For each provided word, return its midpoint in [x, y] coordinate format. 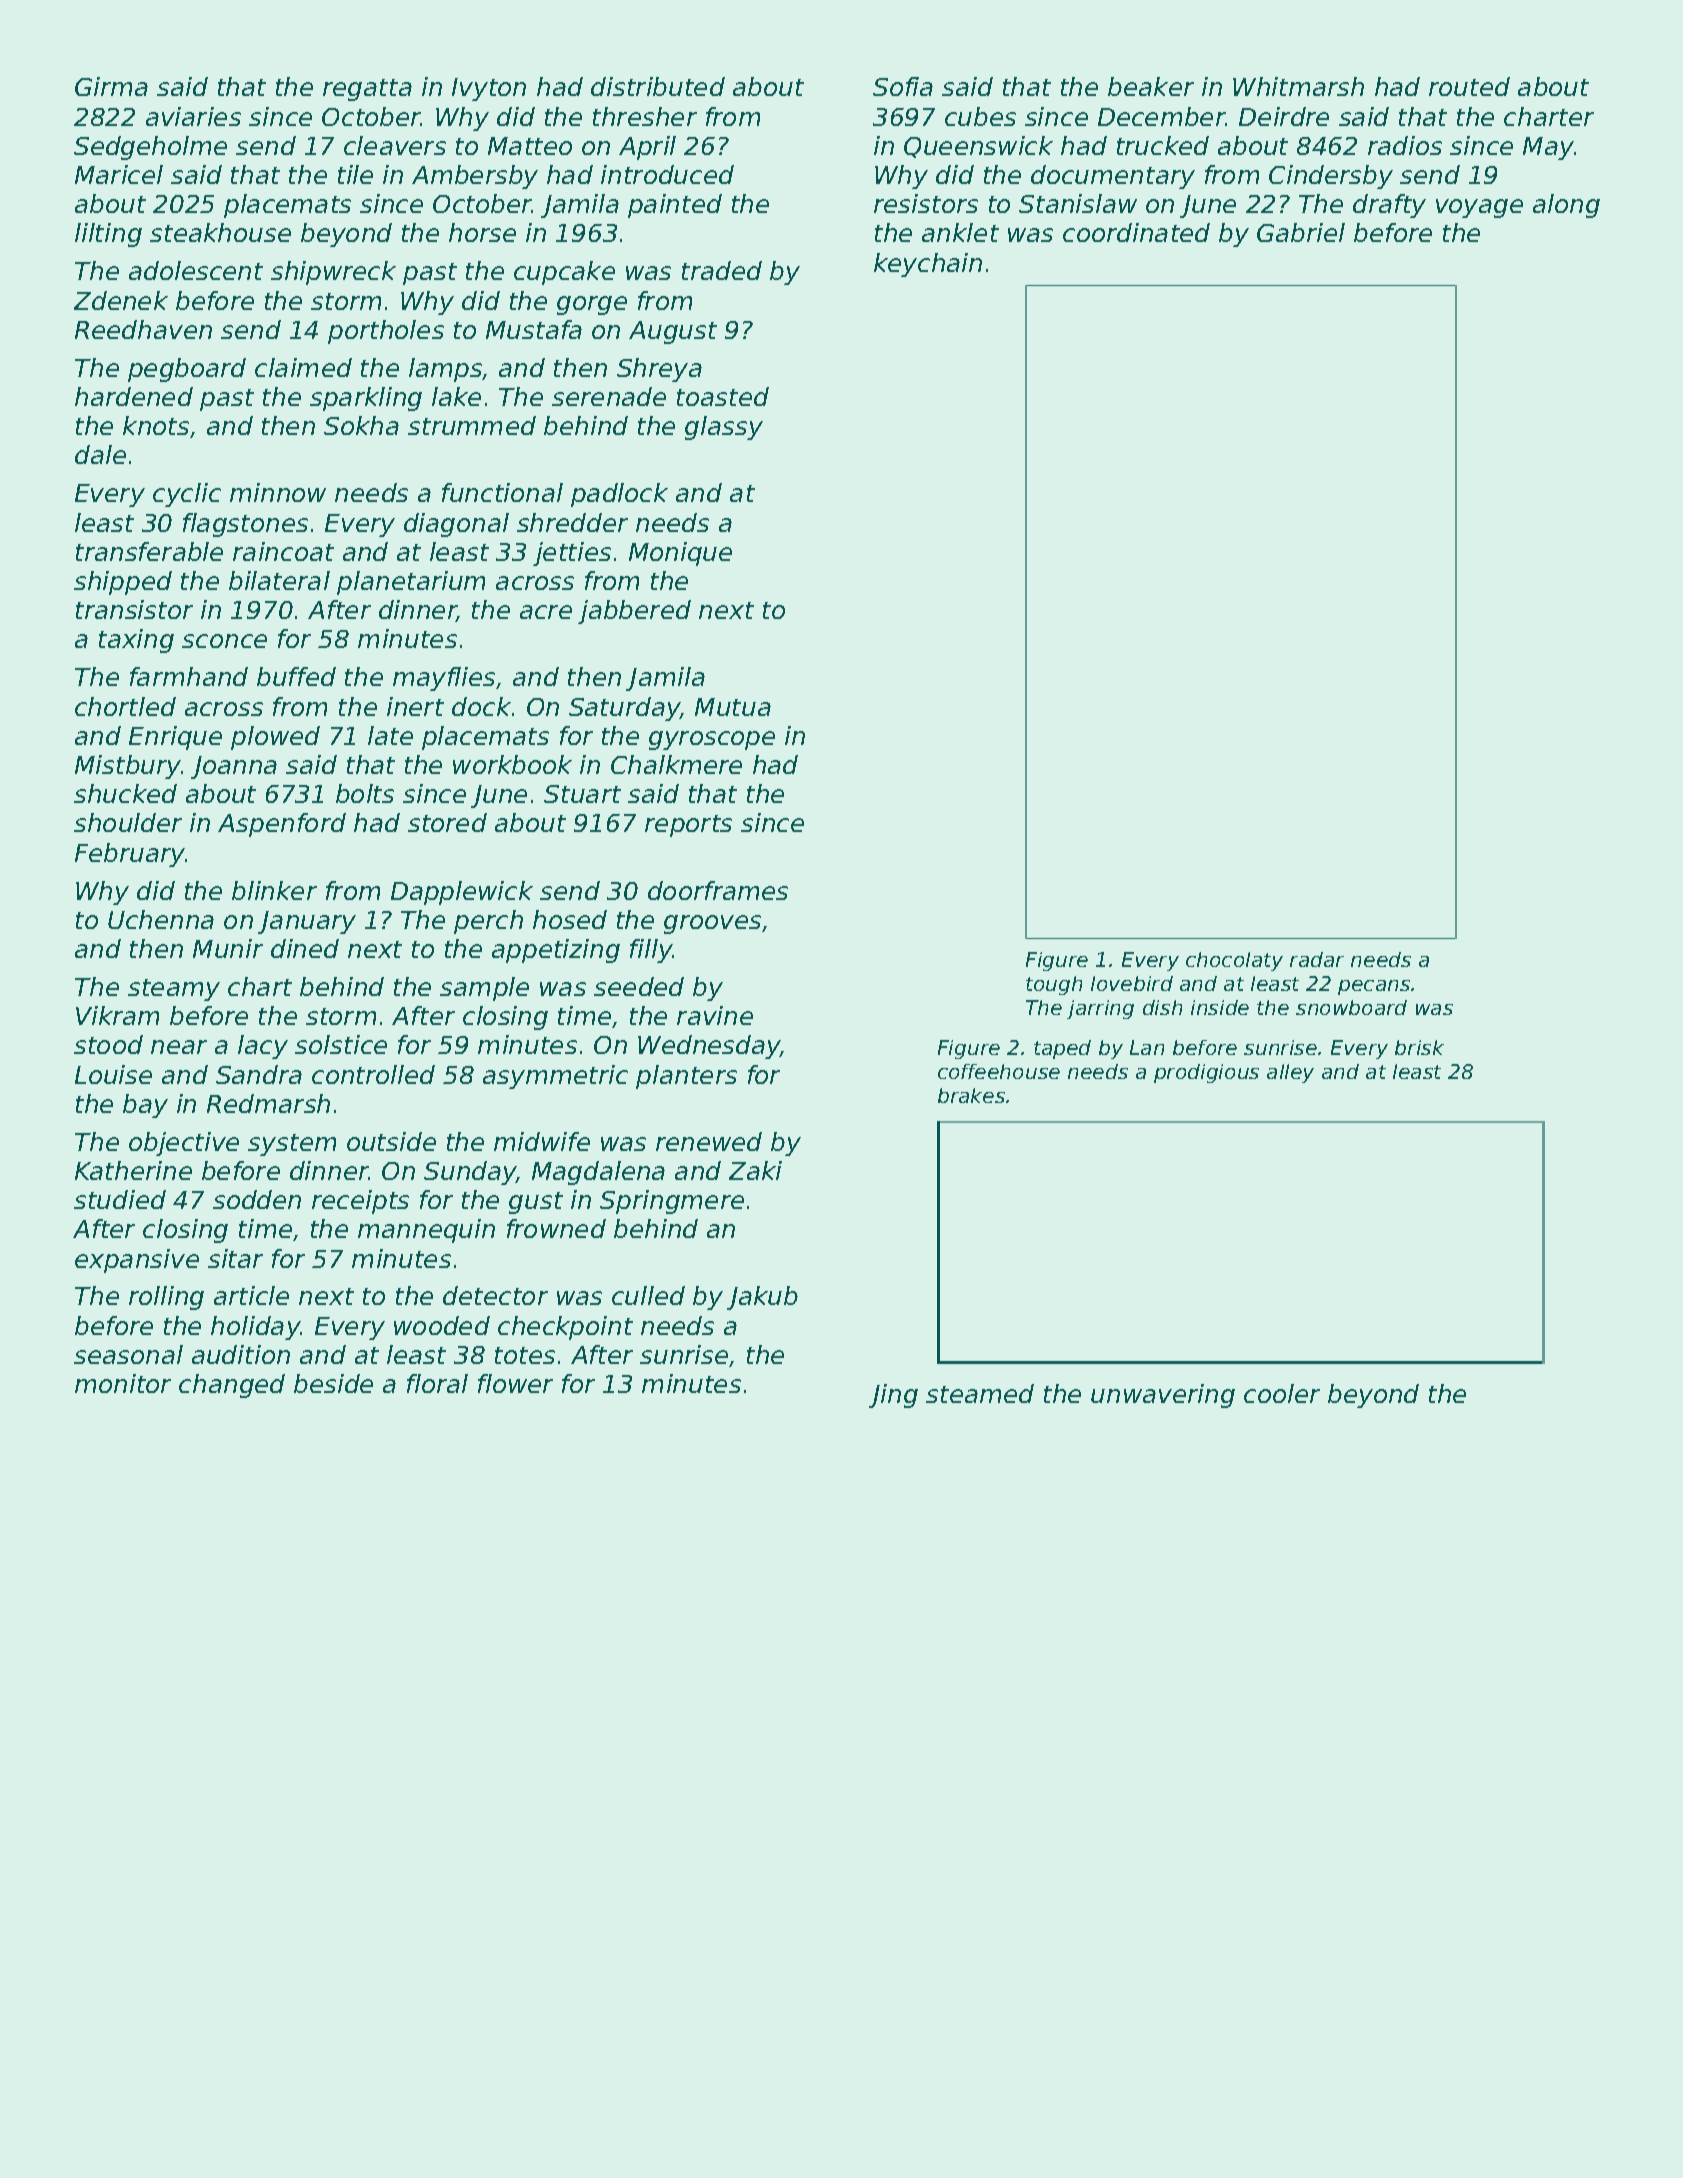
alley [1290, 1073]
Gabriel [1301, 232]
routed [1469, 86]
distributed [658, 86]
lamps [446, 370]
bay [145, 1106]
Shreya [659, 370]
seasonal [128, 1354]
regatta [367, 90]
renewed [709, 1141]
